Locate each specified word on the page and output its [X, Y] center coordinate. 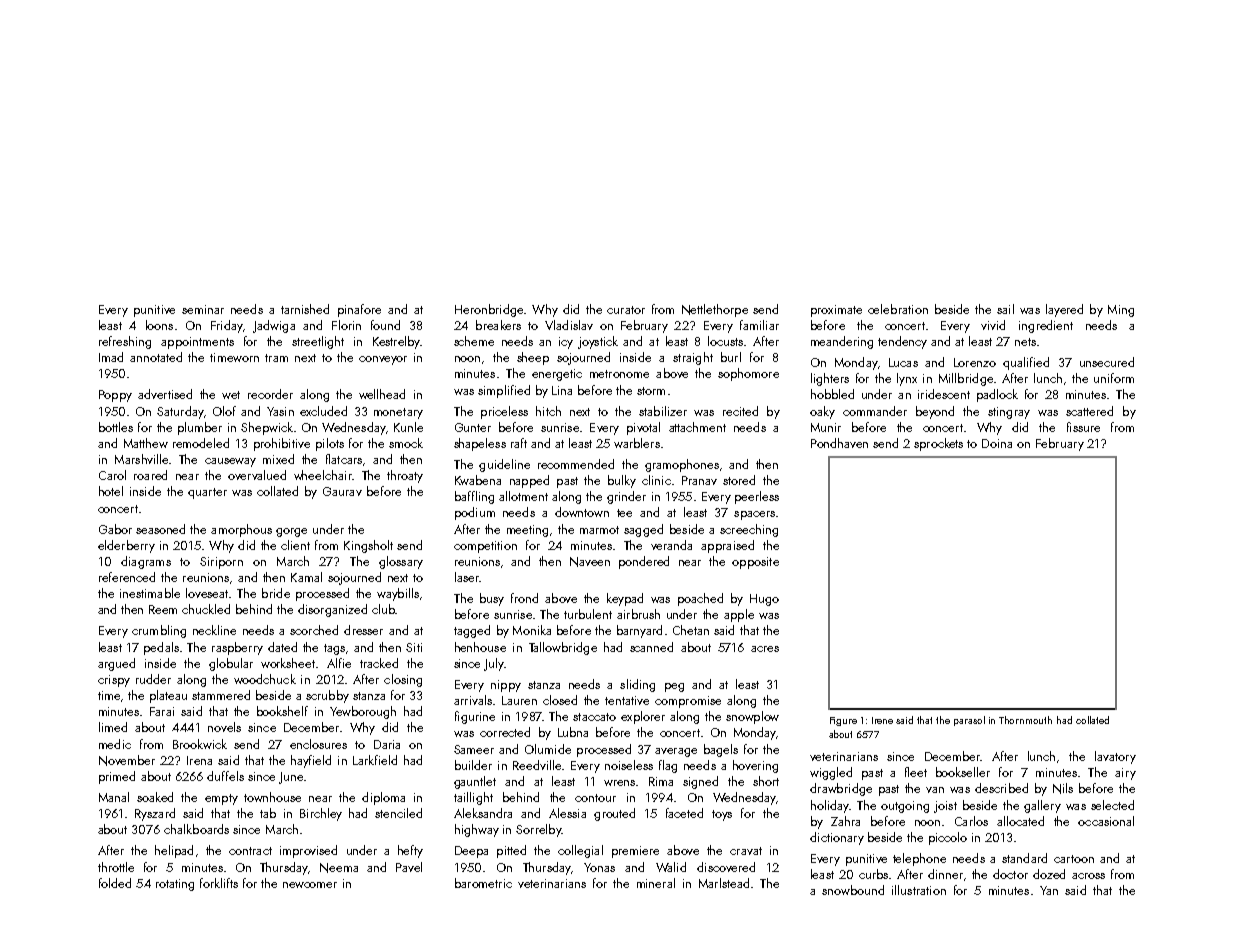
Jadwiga [274, 326]
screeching [749, 530]
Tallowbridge [563, 648]
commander [875, 411]
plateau [168, 696]
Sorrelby [538, 830]
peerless [757, 497]
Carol [112, 475]
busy [492, 599]
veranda [671, 545]
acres [765, 649]
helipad [174, 851]
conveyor [383, 360]
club [383, 609]
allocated [1020, 821]
